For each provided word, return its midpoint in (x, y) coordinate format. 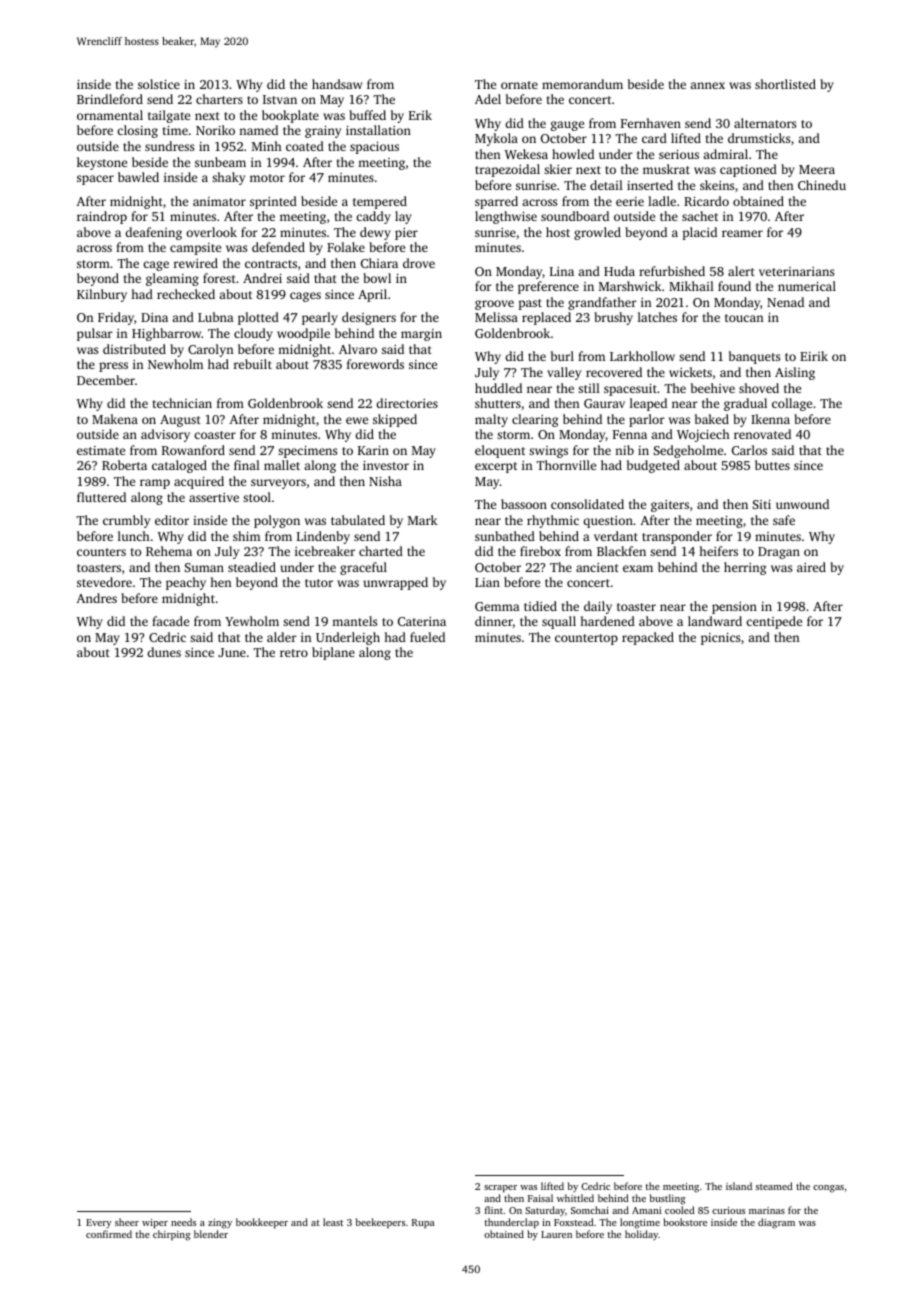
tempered (380, 202)
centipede (774, 622)
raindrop (102, 217)
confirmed (109, 1234)
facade (170, 621)
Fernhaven (651, 123)
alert (741, 271)
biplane (333, 653)
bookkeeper (262, 1223)
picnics (720, 639)
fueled (427, 637)
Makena (115, 419)
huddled (498, 388)
